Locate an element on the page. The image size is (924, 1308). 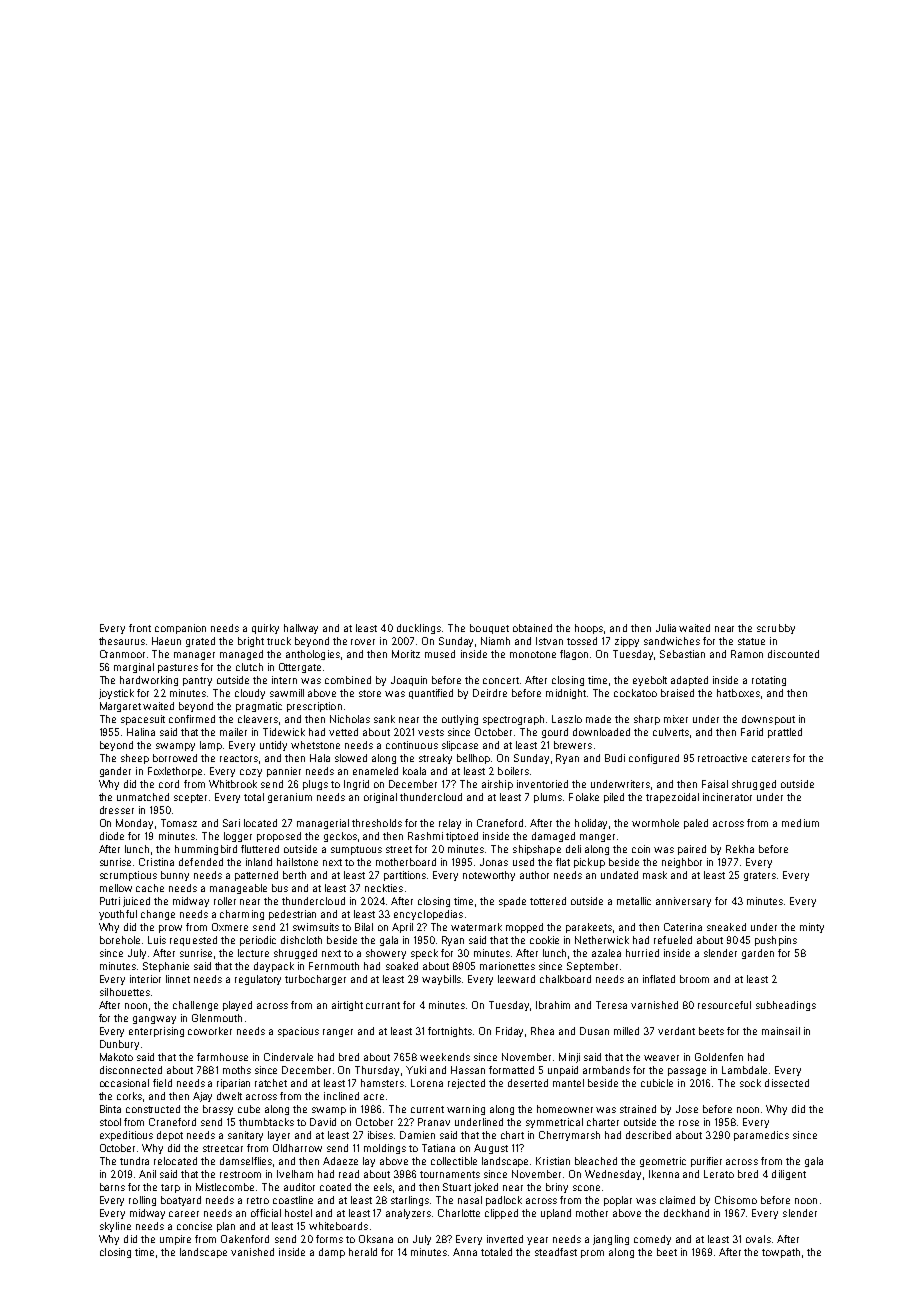
koala is located at coordinates (414, 771).
